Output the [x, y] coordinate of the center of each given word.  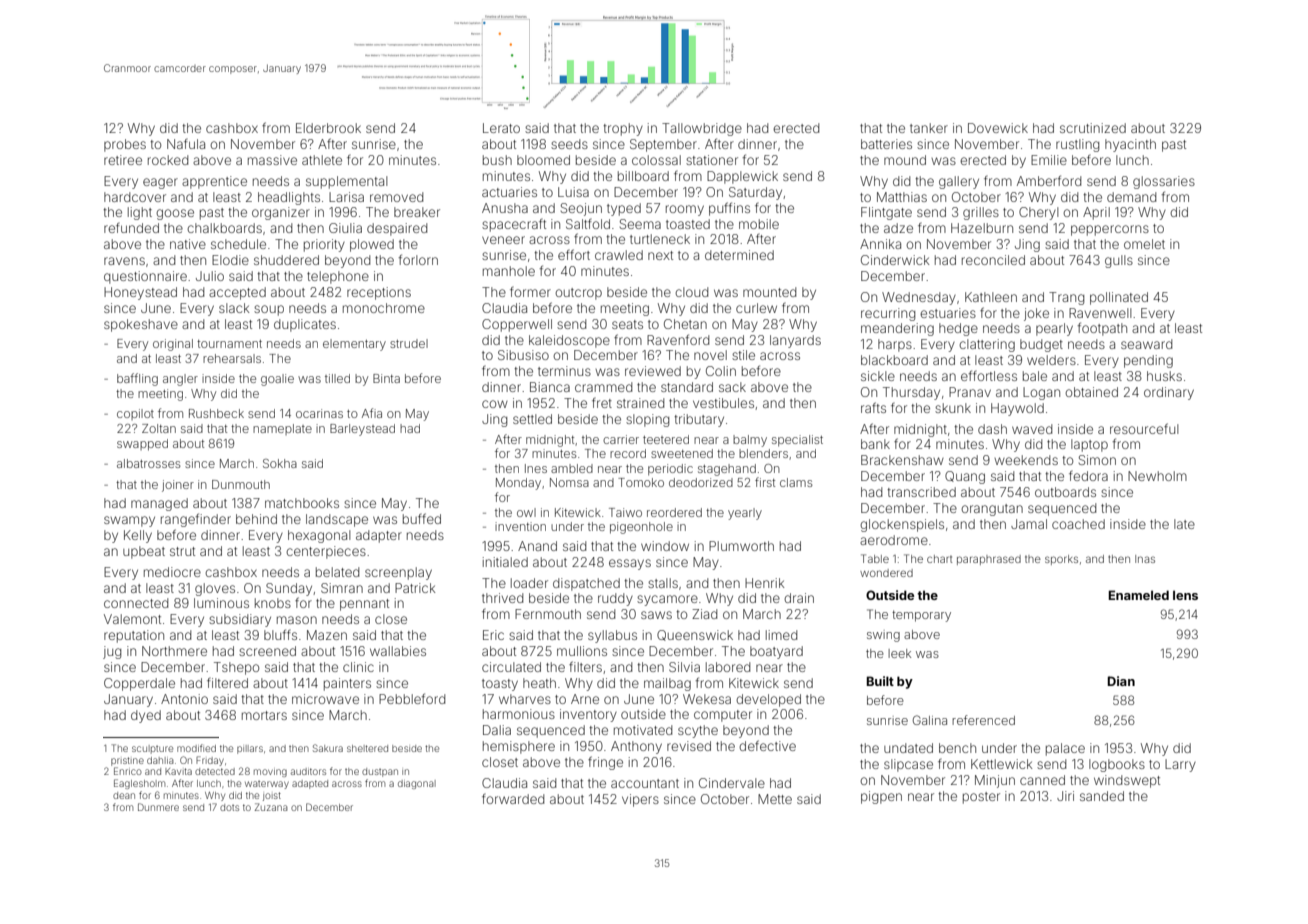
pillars [250, 749]
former [530, 292]
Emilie [1049, 160]
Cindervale [732, 783]
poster [981, 798]
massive [272, 160]
